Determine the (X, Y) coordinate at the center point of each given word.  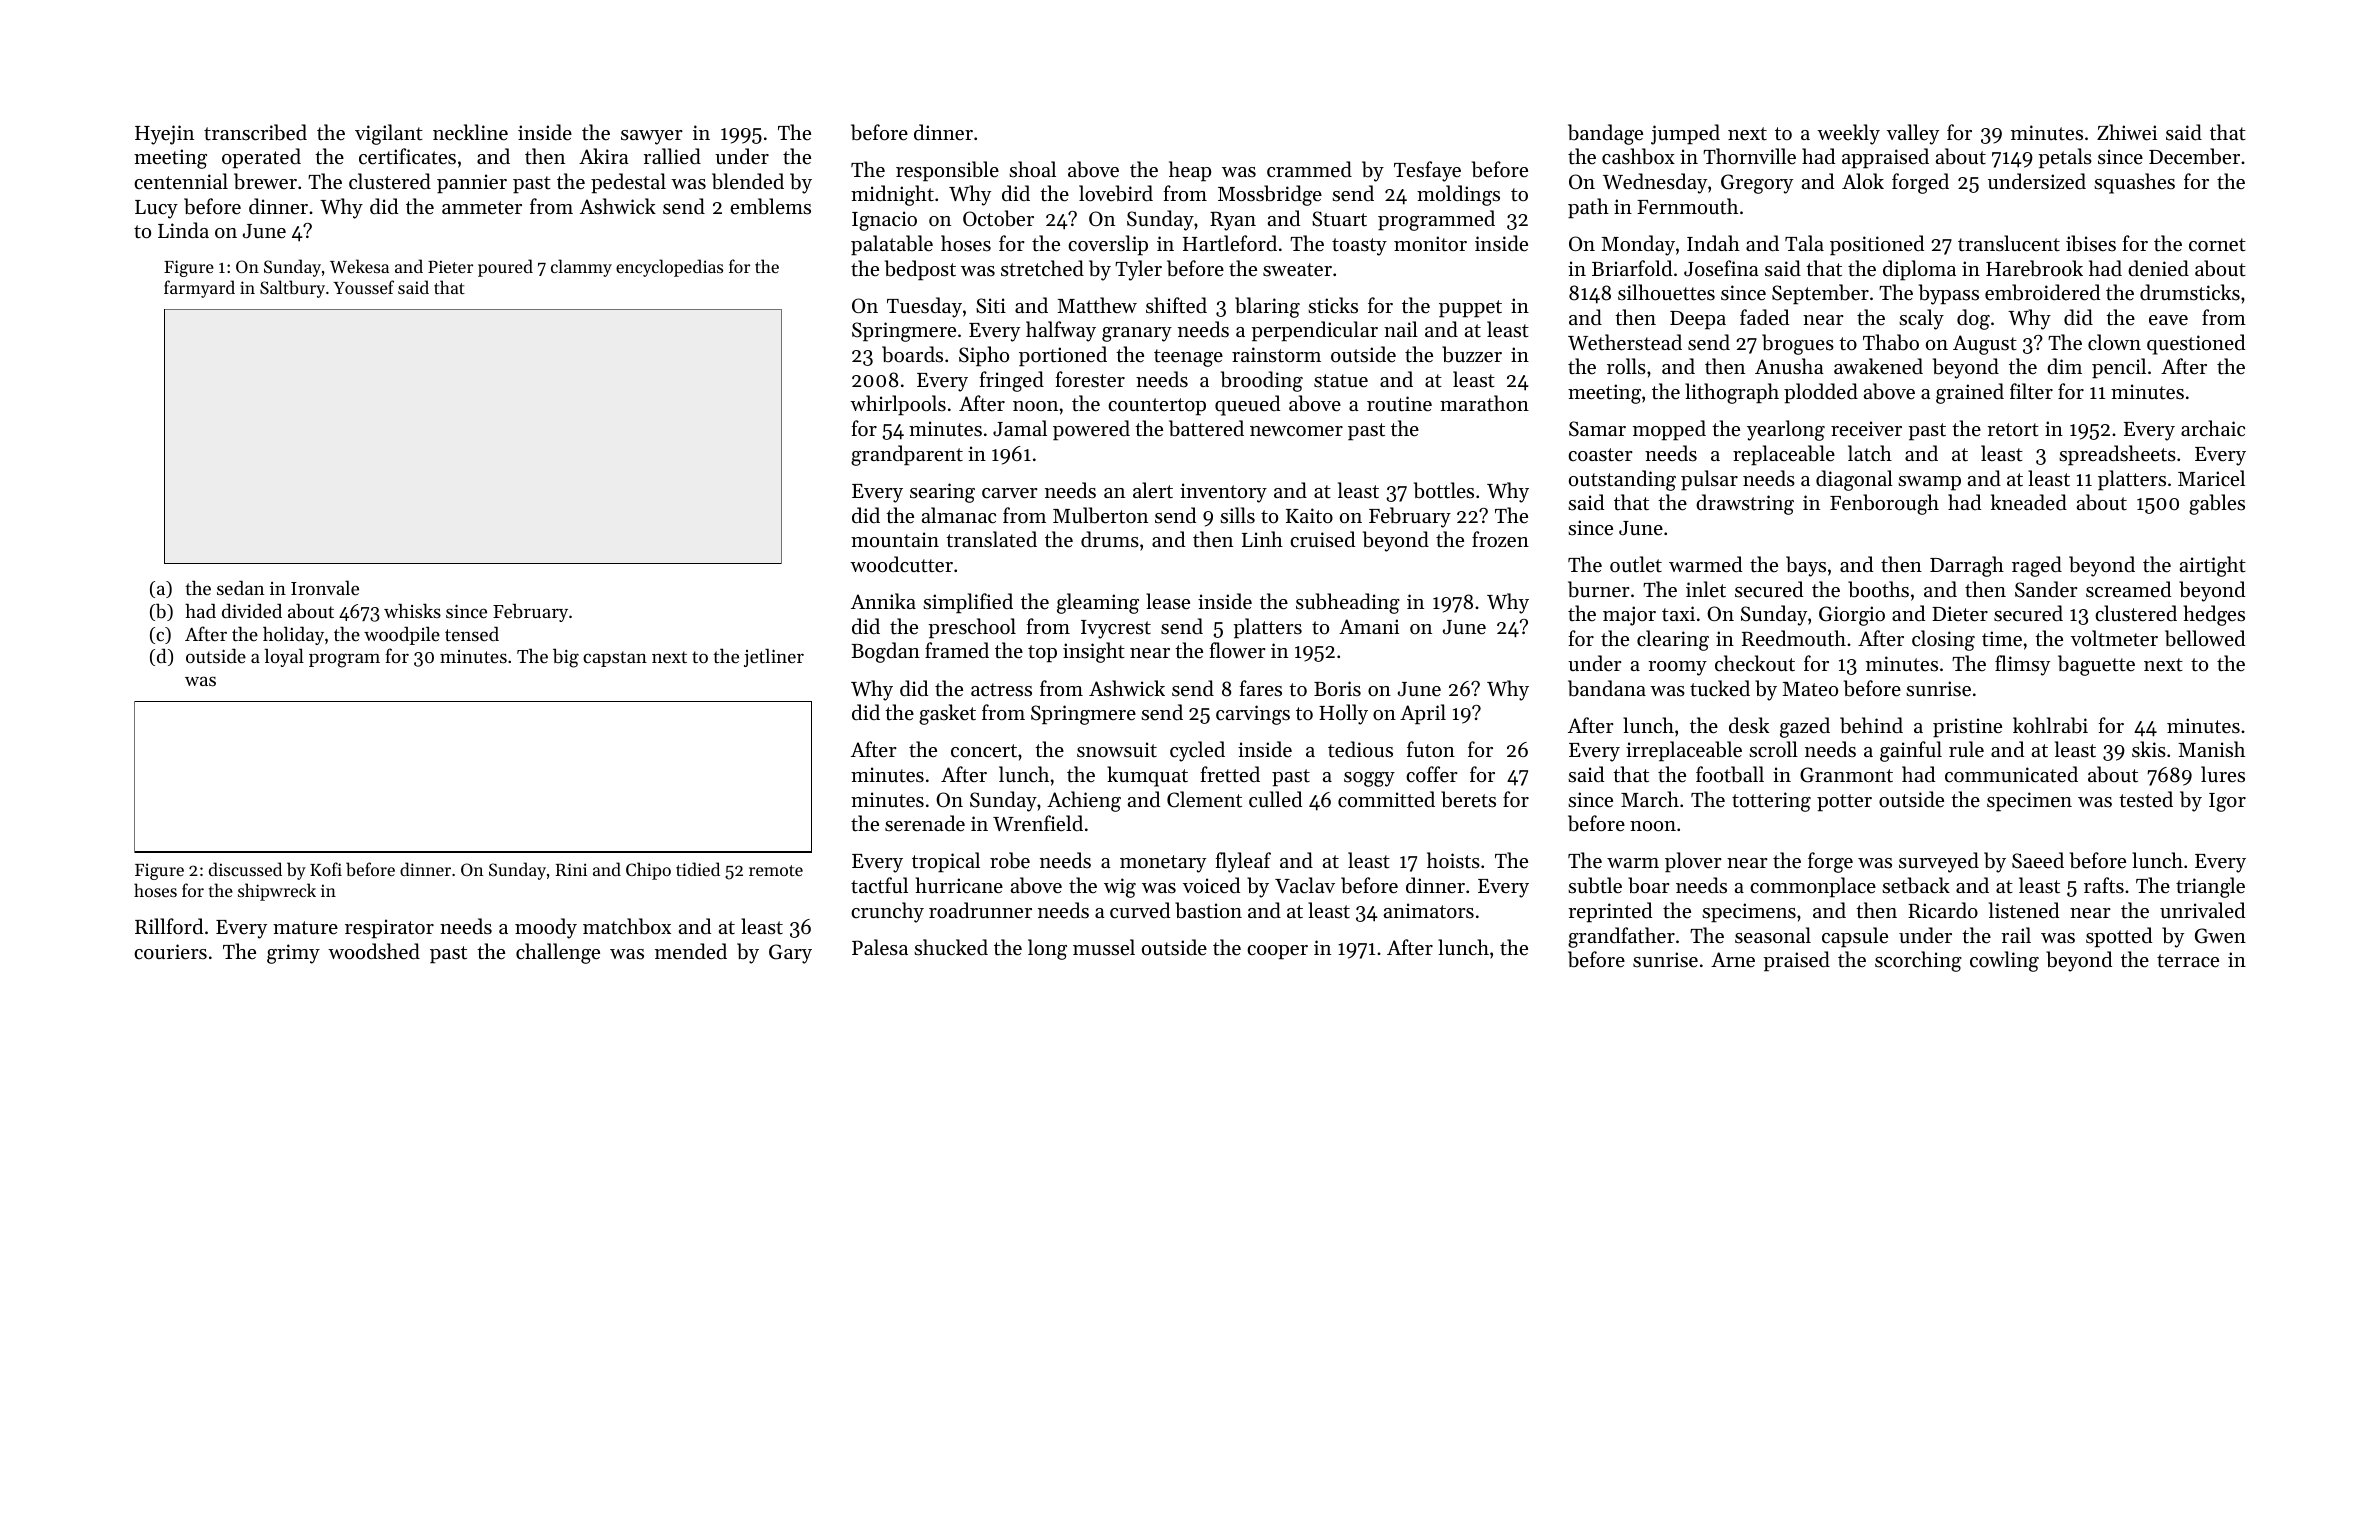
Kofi (326, 869)
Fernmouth (1687, 206)
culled (1275, 799)
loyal (284, 657)
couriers (170, 952)
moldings (1458, 195)
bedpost (920, 270)
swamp (1929, 483)
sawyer (652, 137)
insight (1094, 652)
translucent (2009, 243)
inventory (1223, 493)
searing (942, 493)
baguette (2096, 665)
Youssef (363, 287)
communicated (2011, 774)
